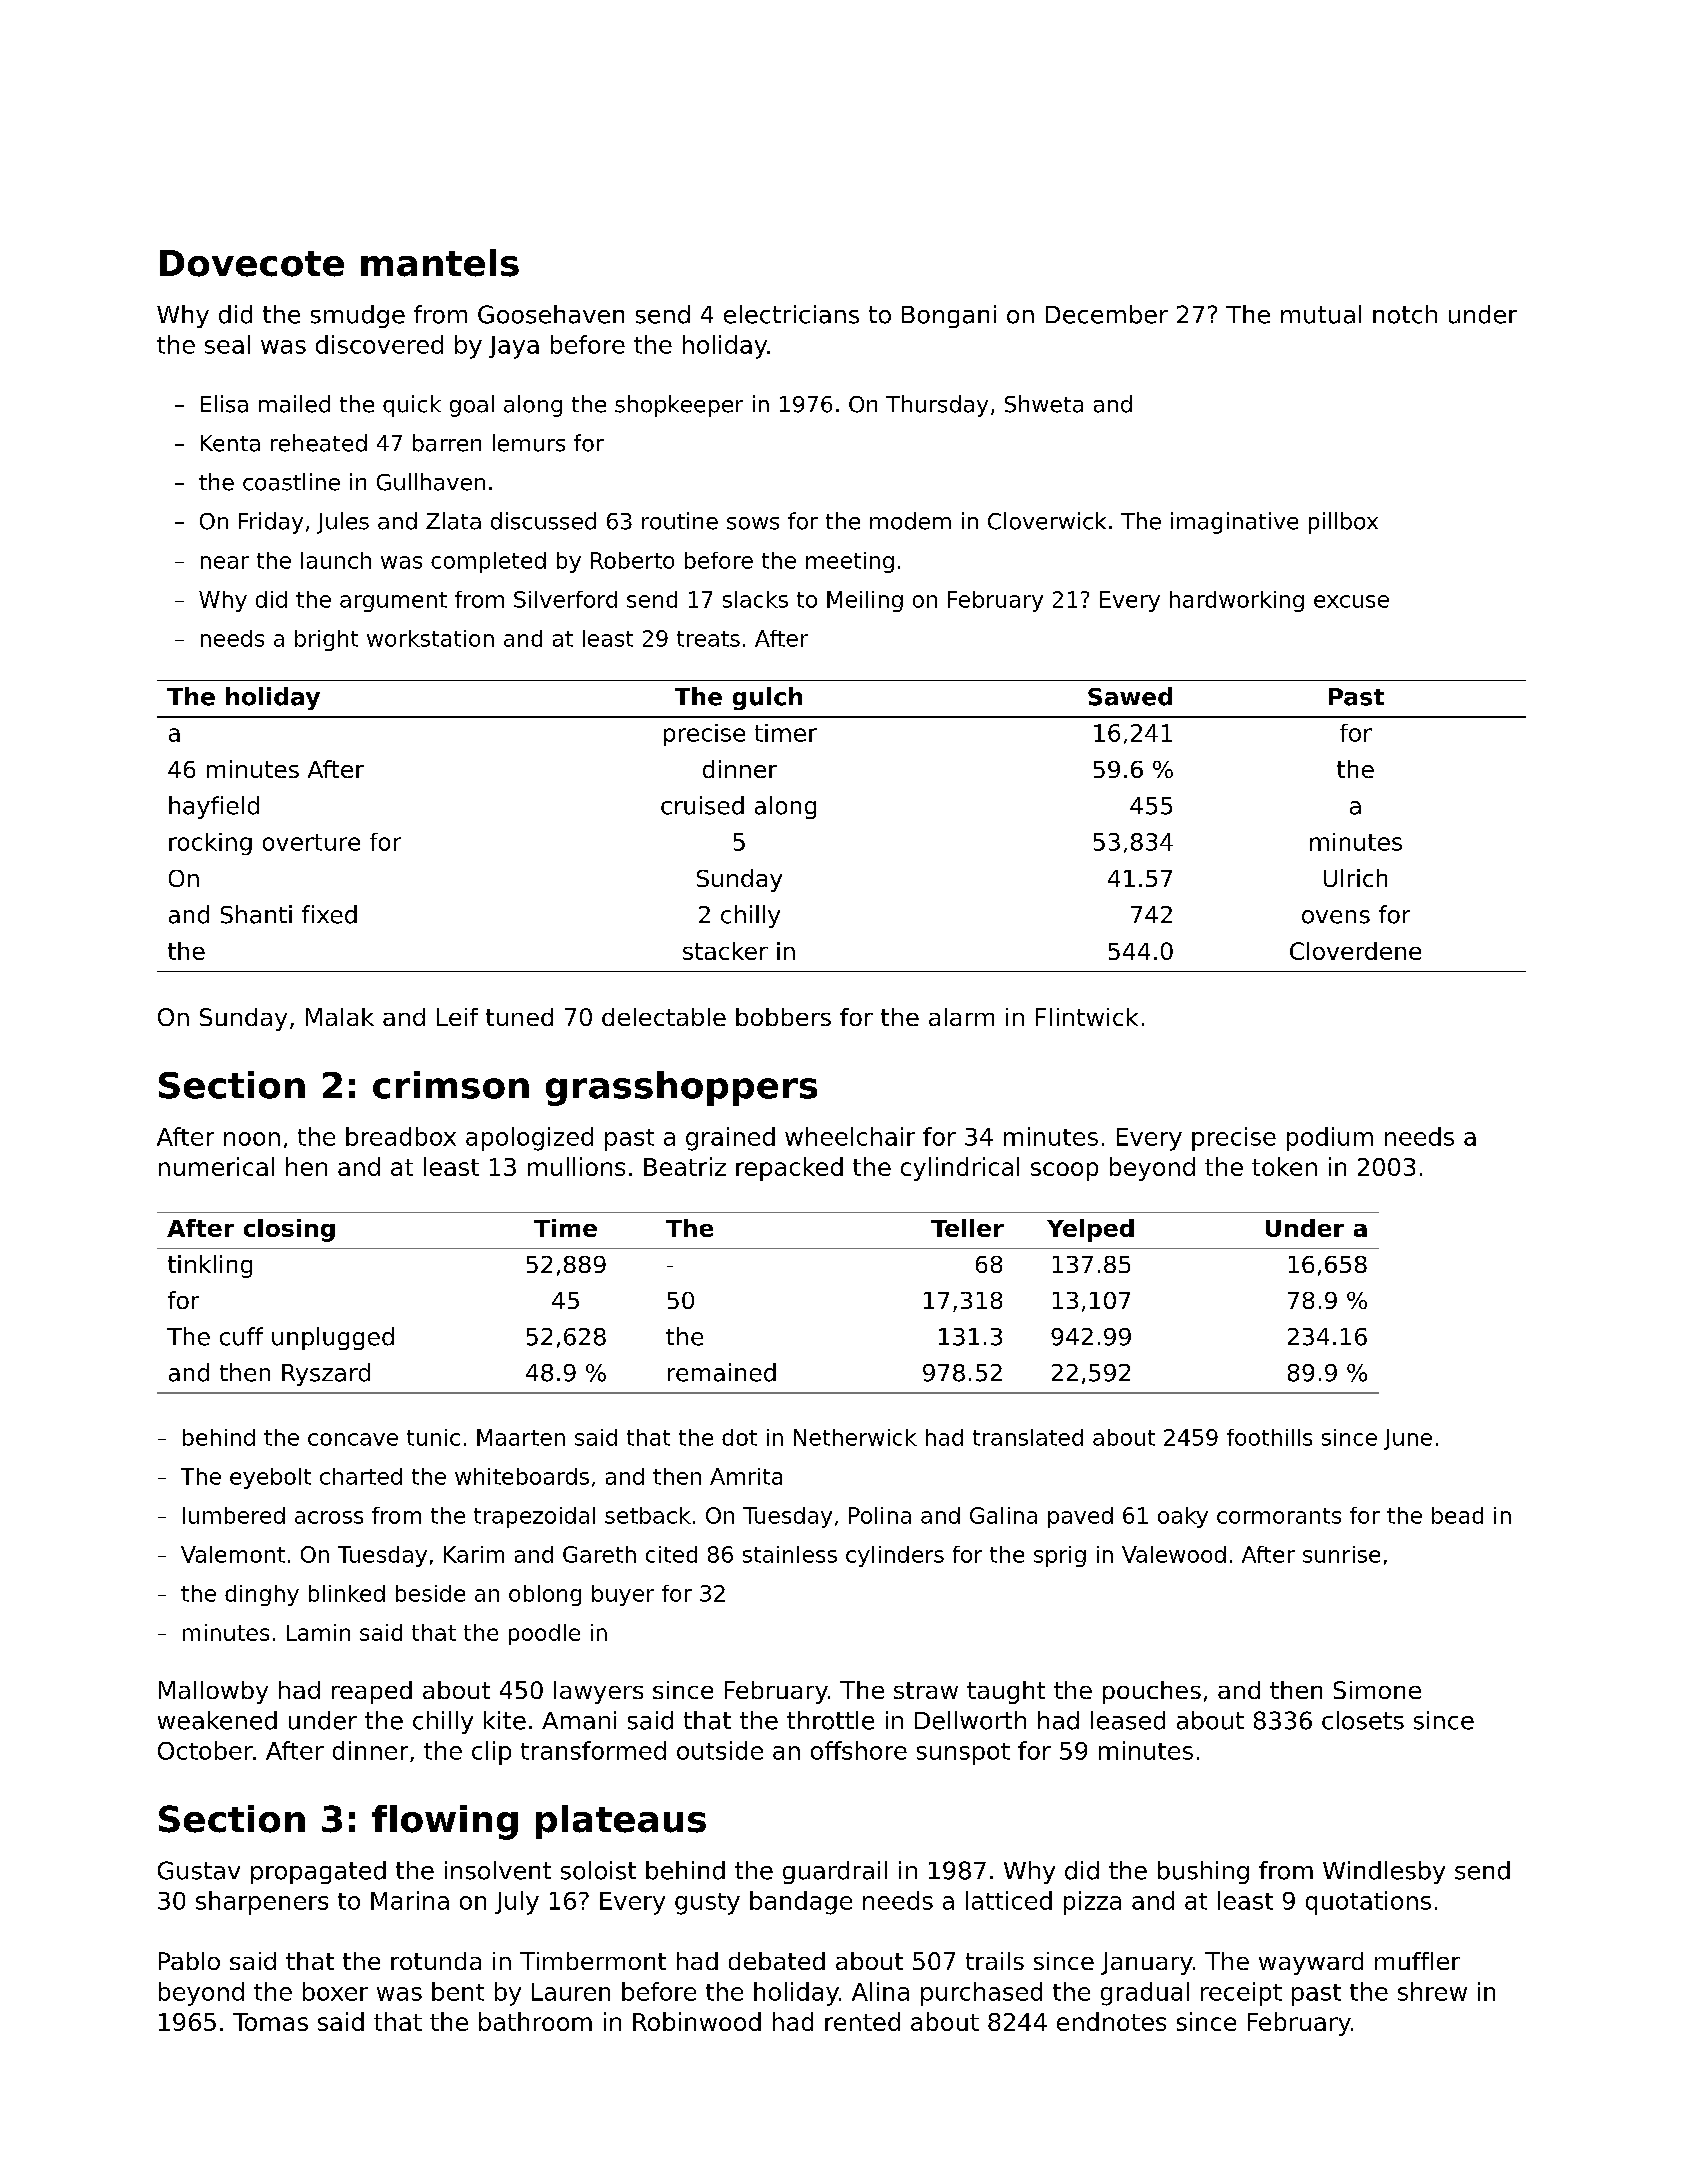 The width and height of the page is (1683, 2178). Describe the element at coordinates (1351, 601) in the page. I see `excuse` at that location.
